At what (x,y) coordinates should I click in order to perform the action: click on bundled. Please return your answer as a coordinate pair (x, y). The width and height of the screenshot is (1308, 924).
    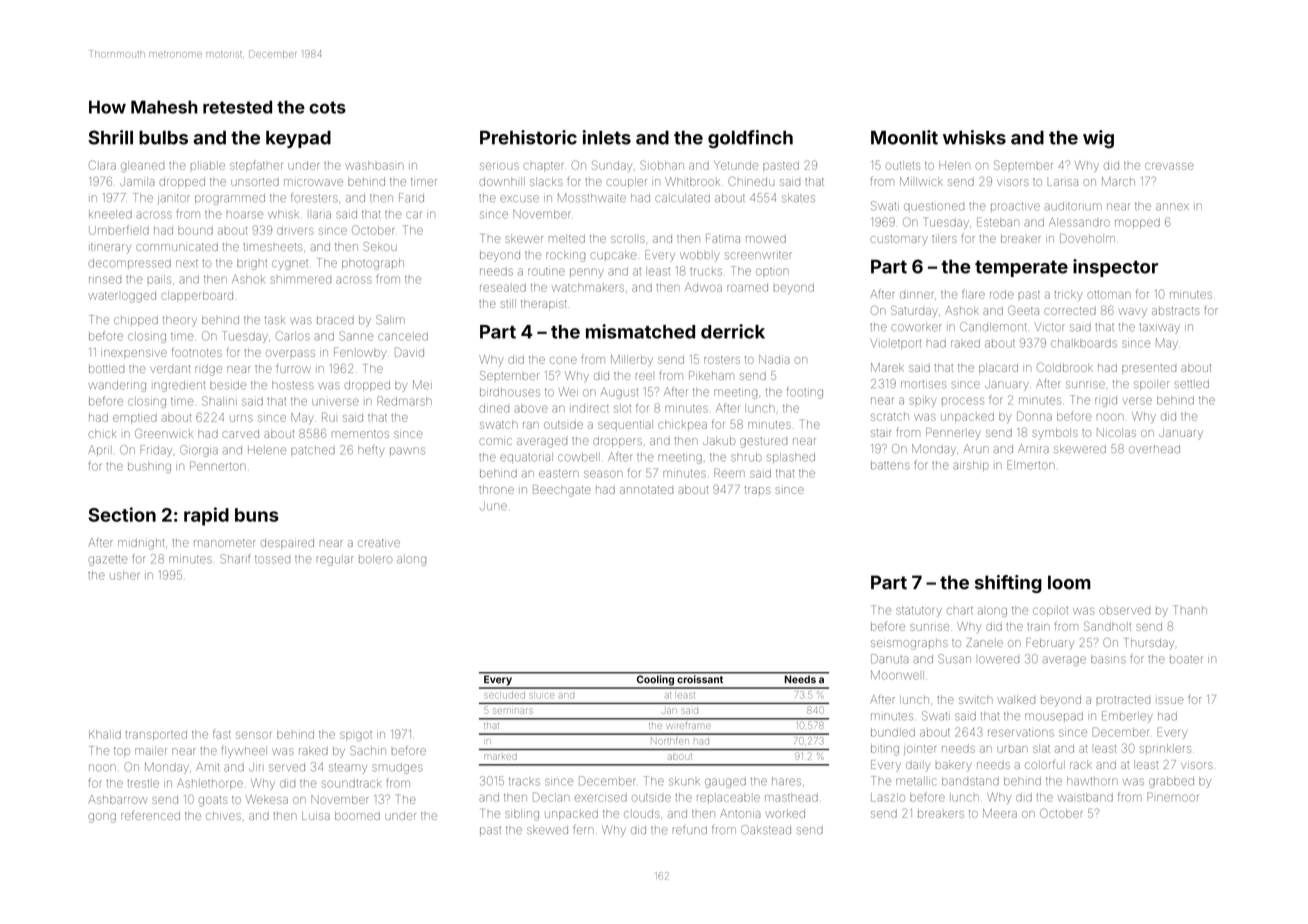
    Looking at the image, I should click on (893, 732).
